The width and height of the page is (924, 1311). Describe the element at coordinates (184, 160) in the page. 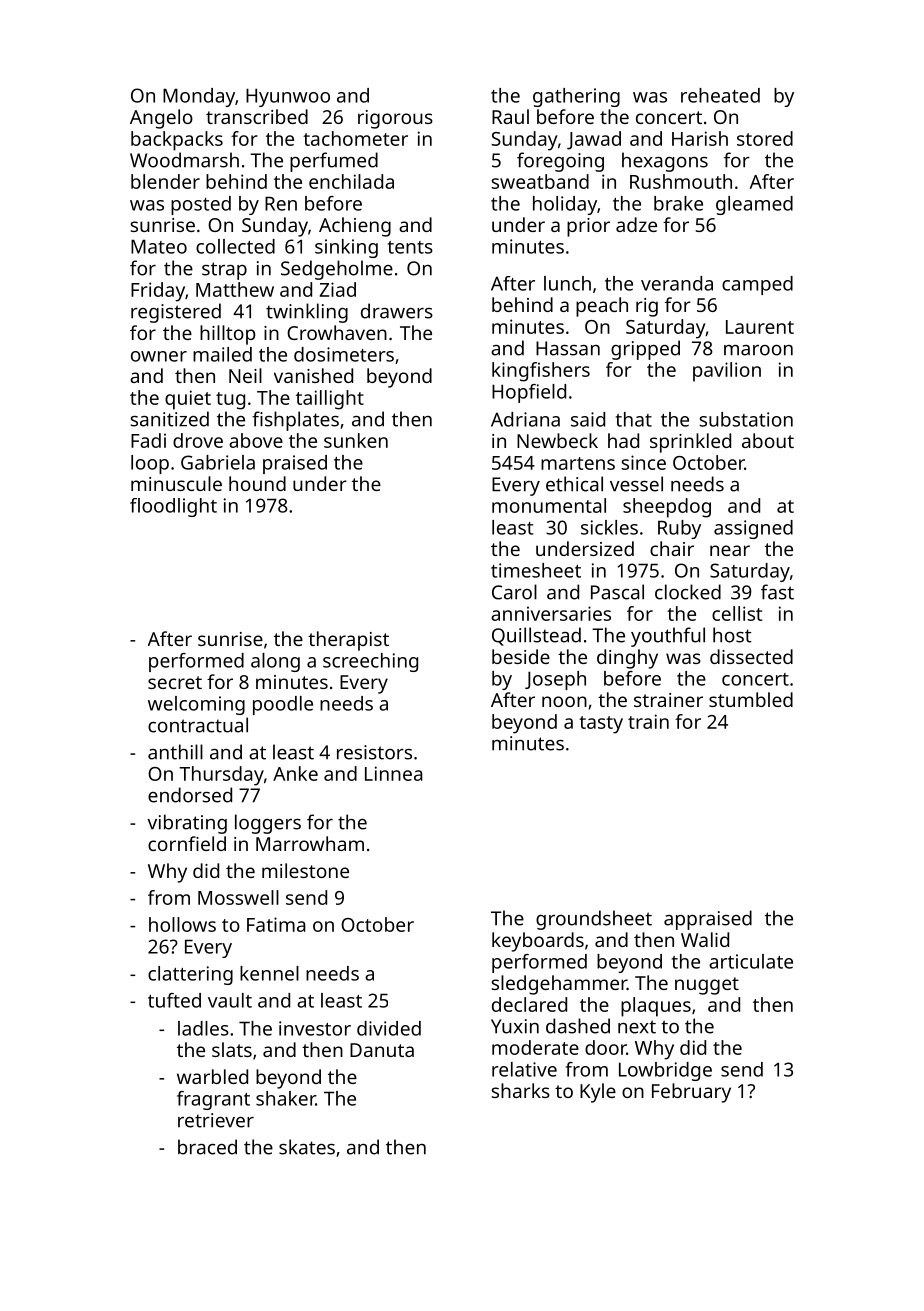

I see `Woodmarsh` at that location.
